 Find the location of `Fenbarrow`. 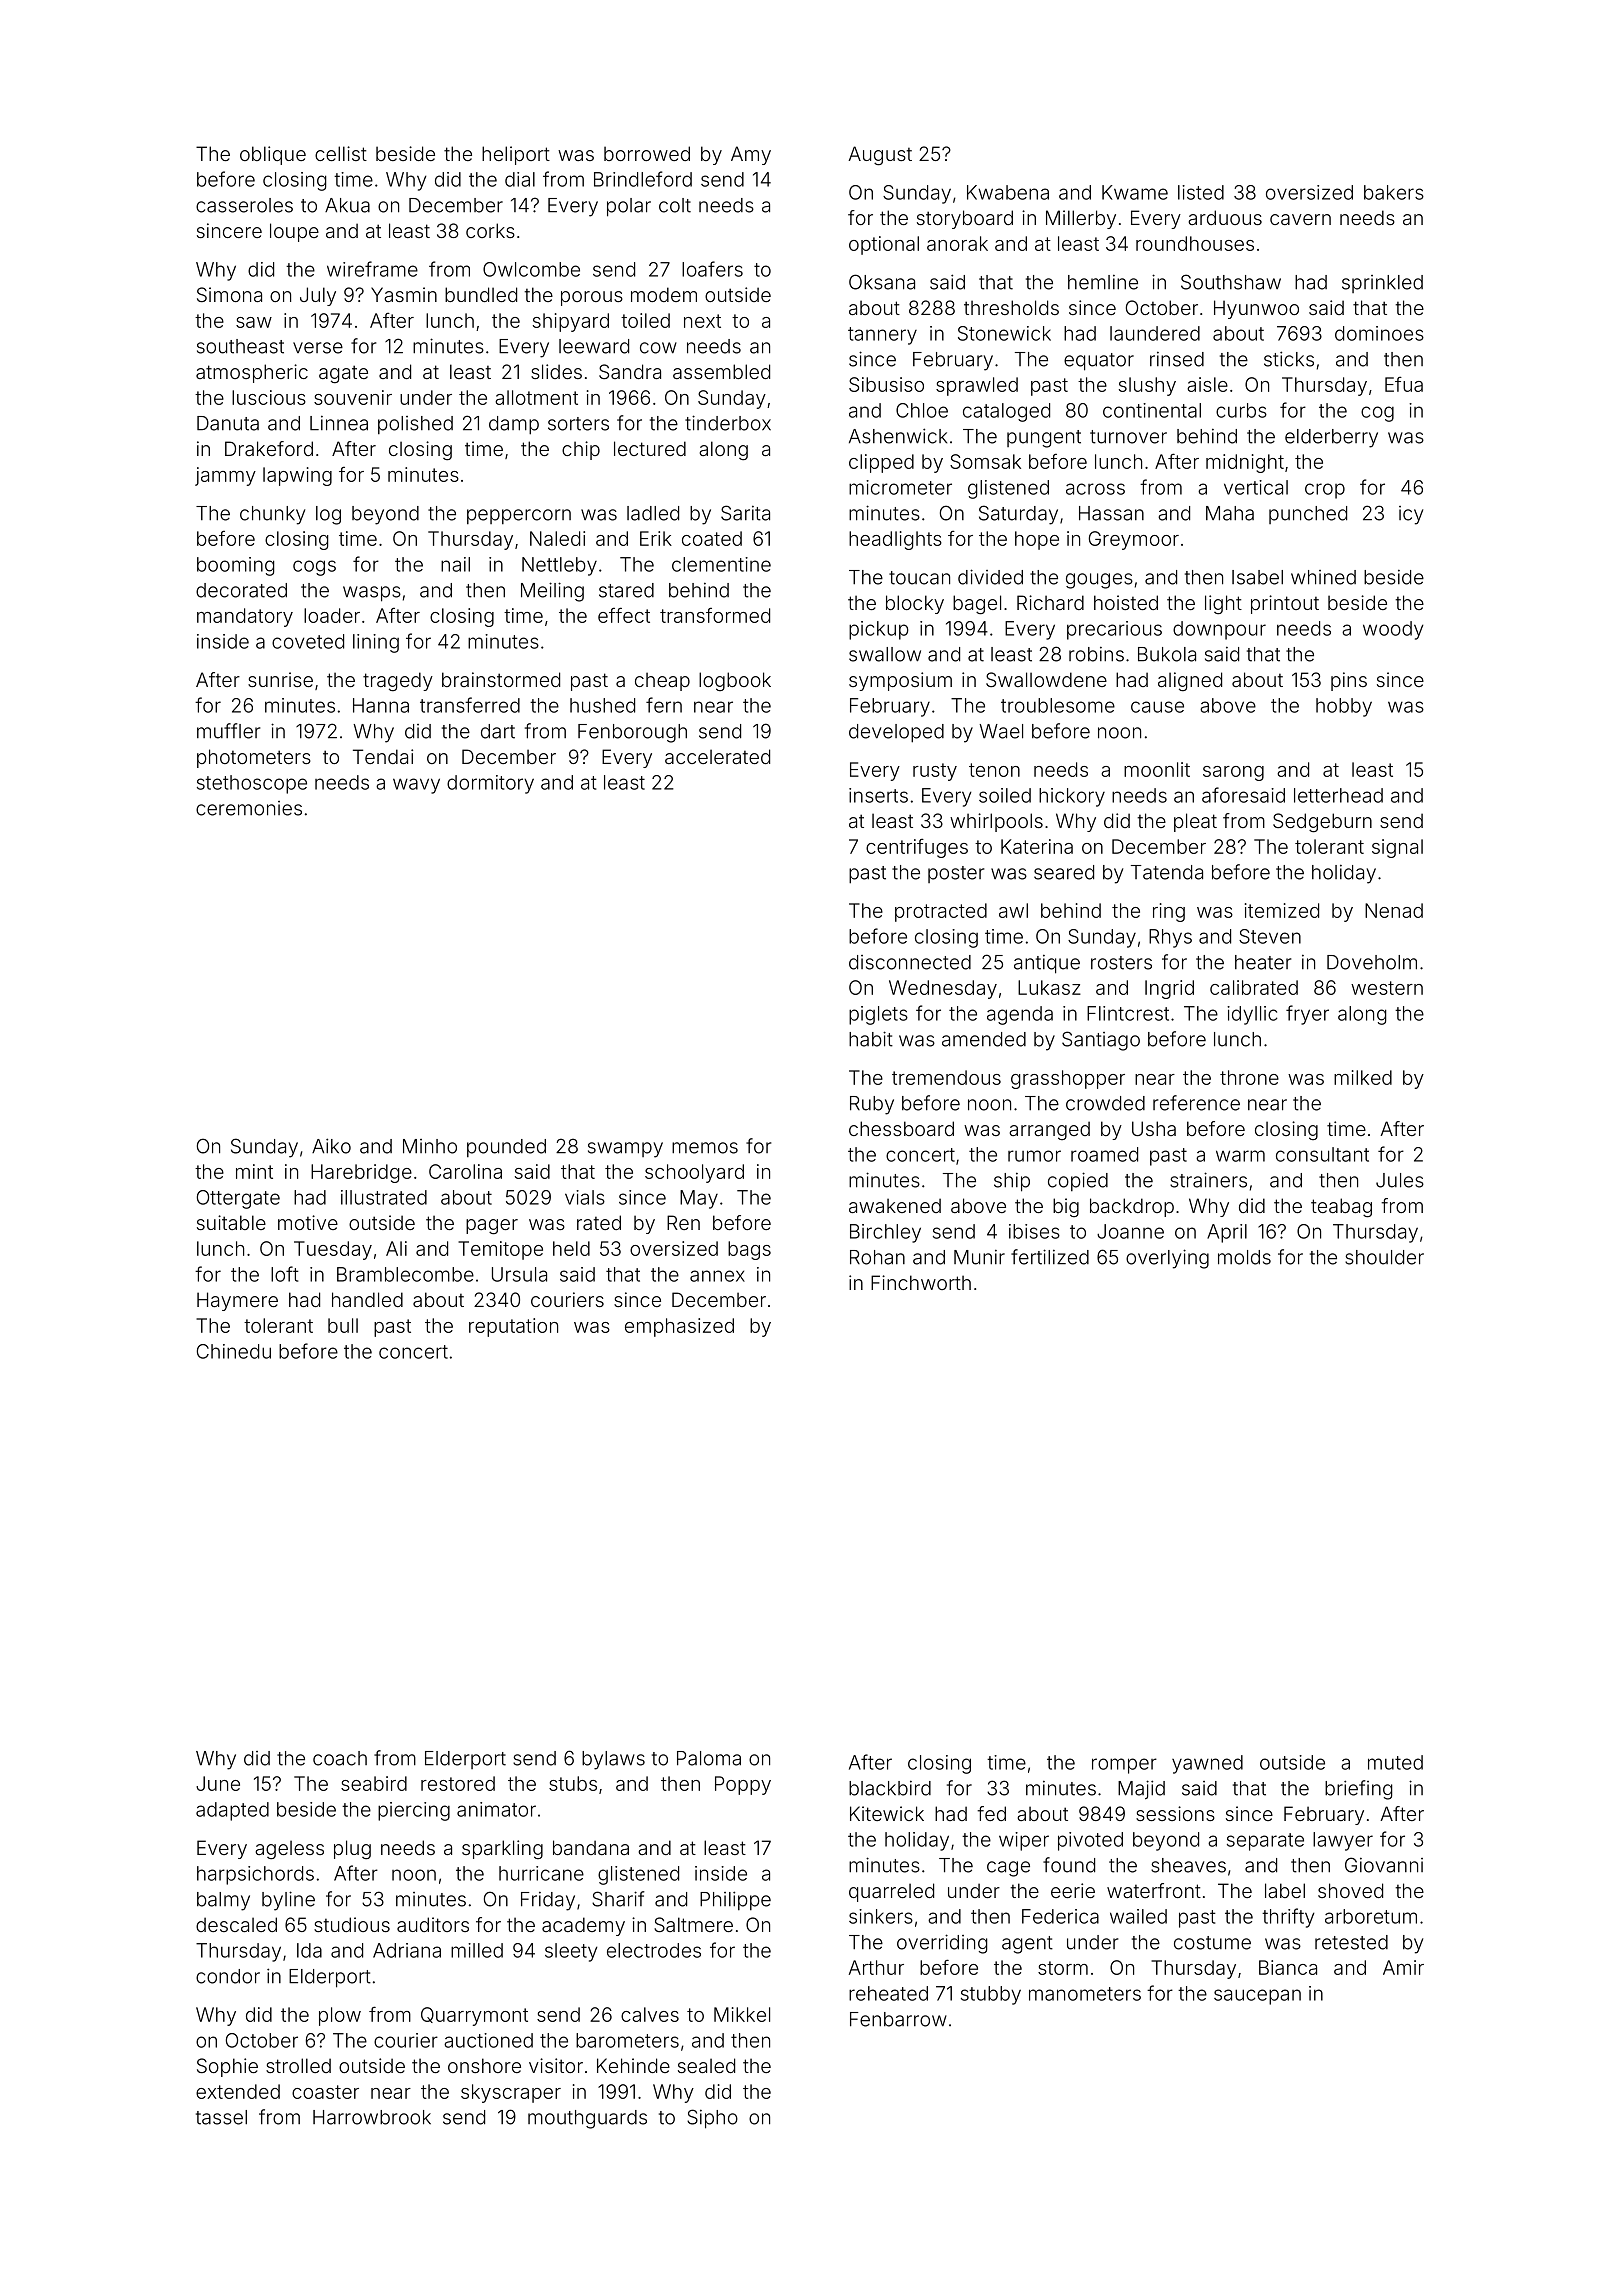

Fenbarrow is located at coordinates (898, 2019).
